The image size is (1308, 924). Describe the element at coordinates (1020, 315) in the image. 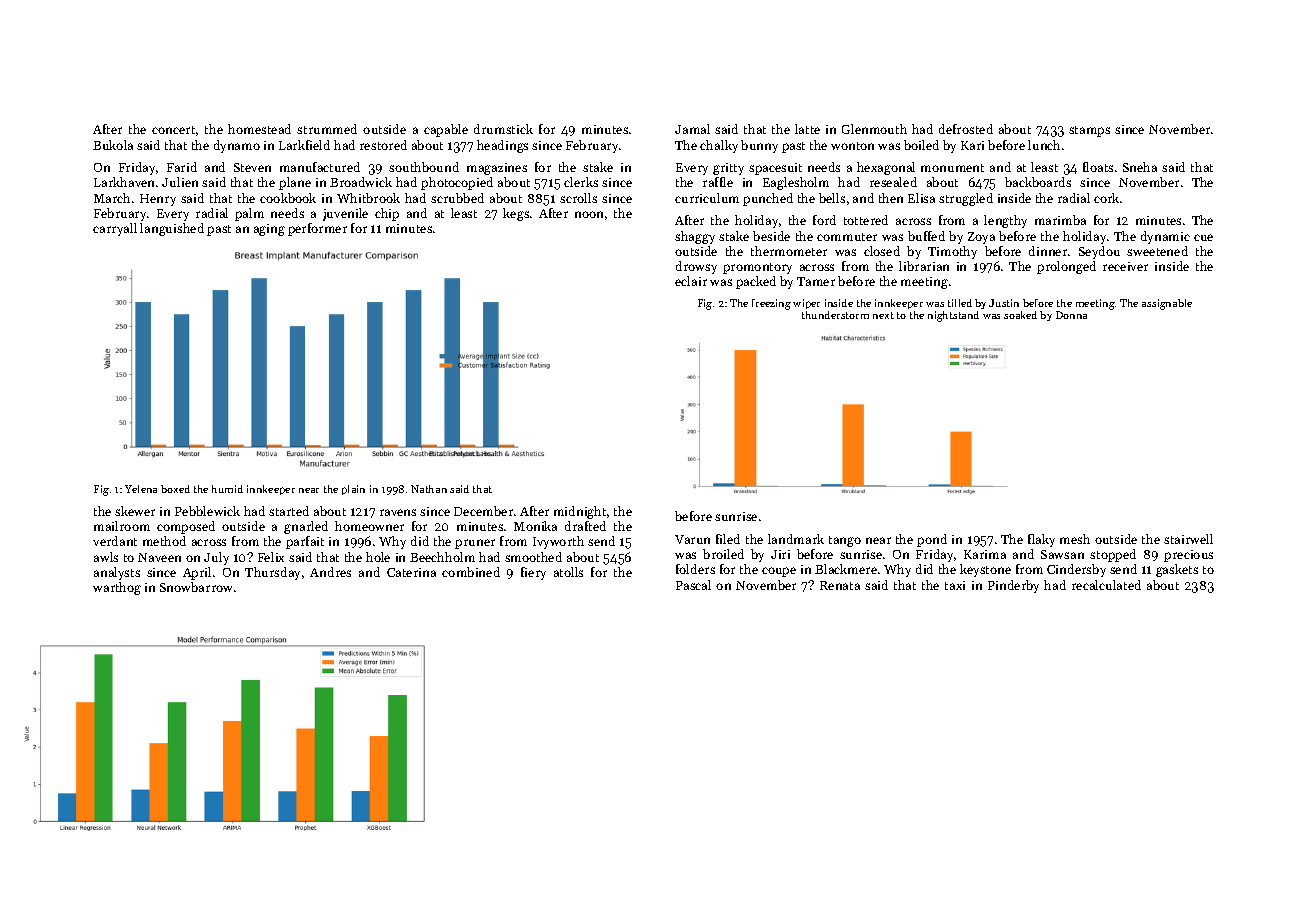

I see `soaked` at that location.
